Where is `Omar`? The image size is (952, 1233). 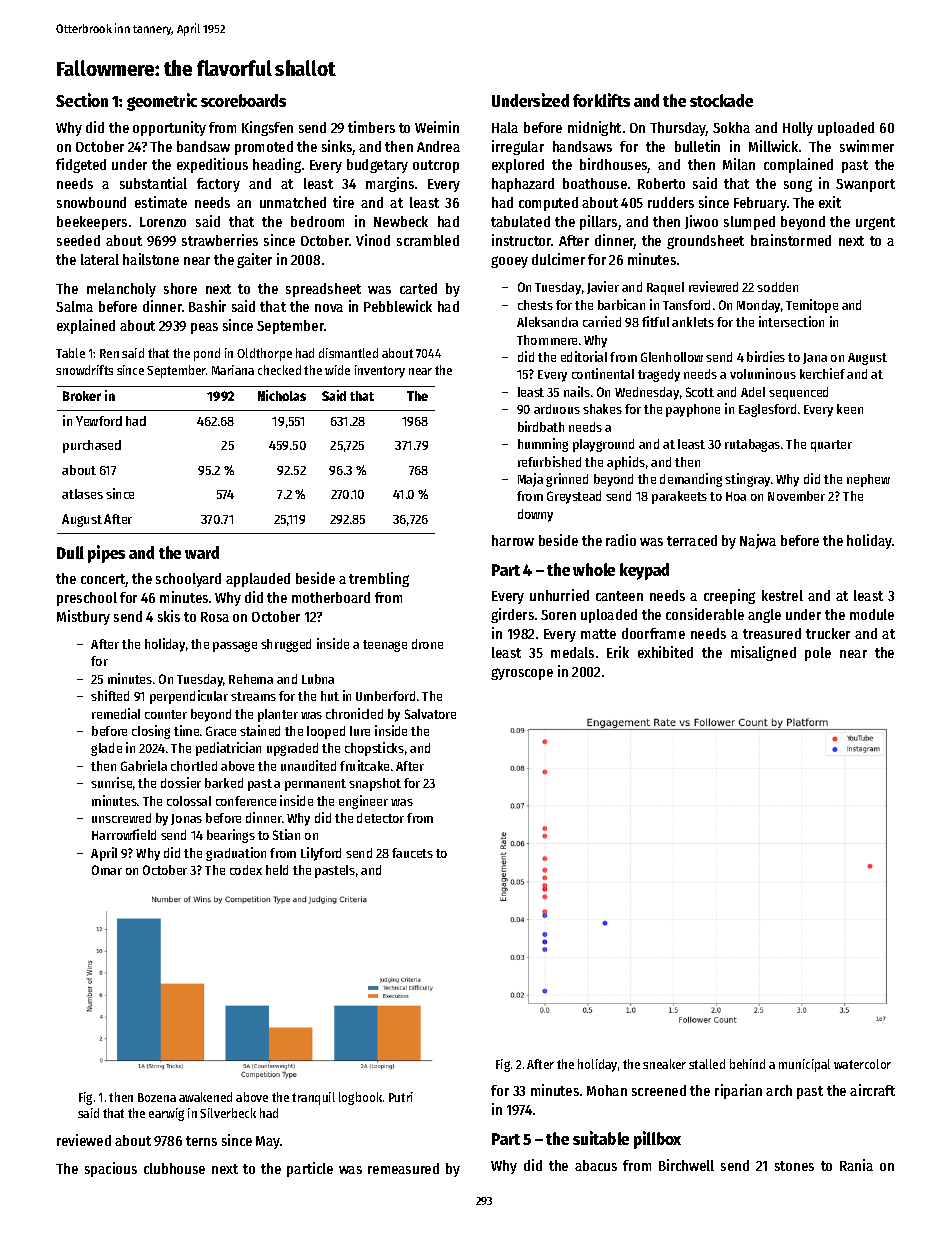
Omar is located at coordinates (107, 870).
